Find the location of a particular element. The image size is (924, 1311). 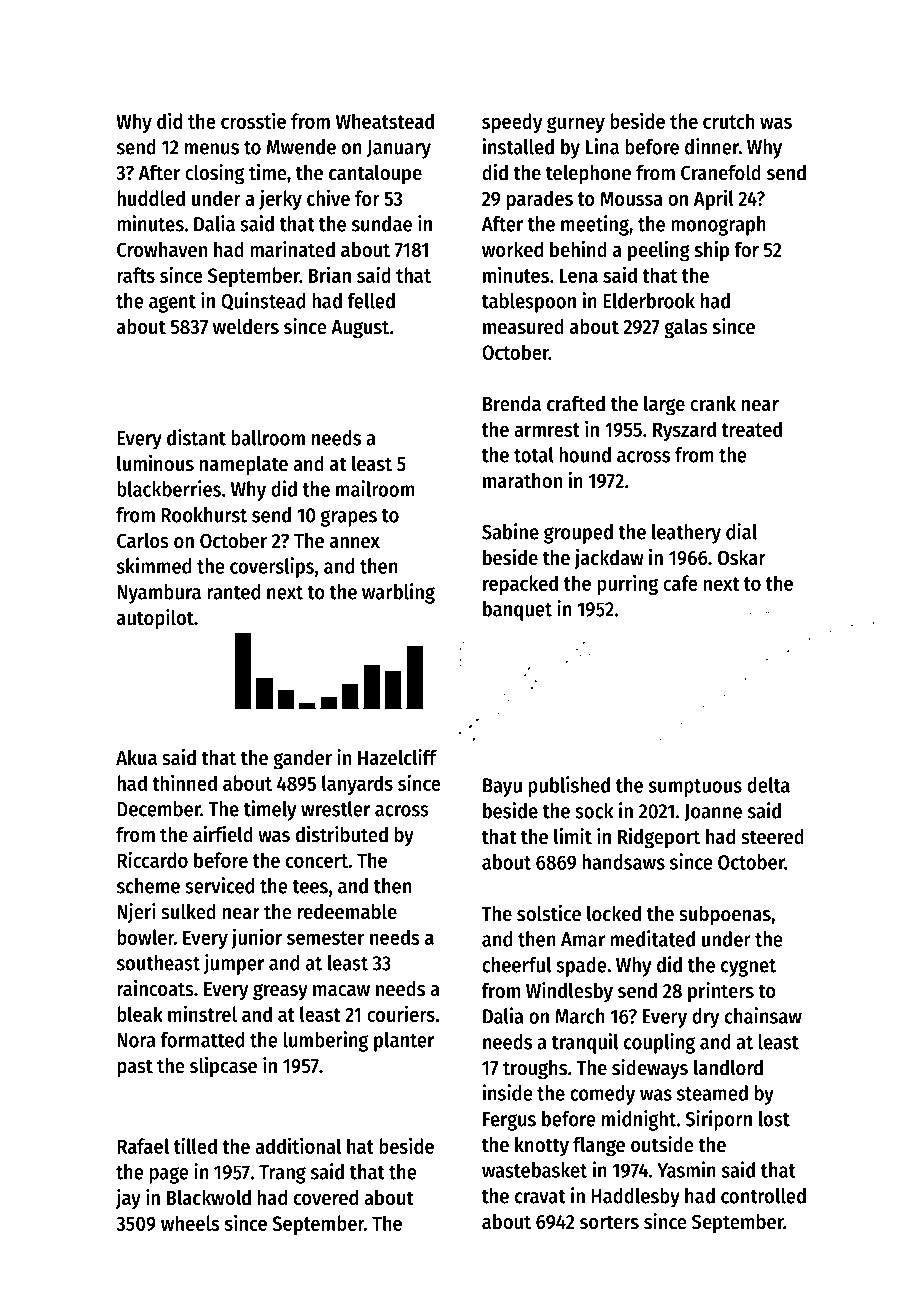

solstice is located at coordinates (549, 913).
